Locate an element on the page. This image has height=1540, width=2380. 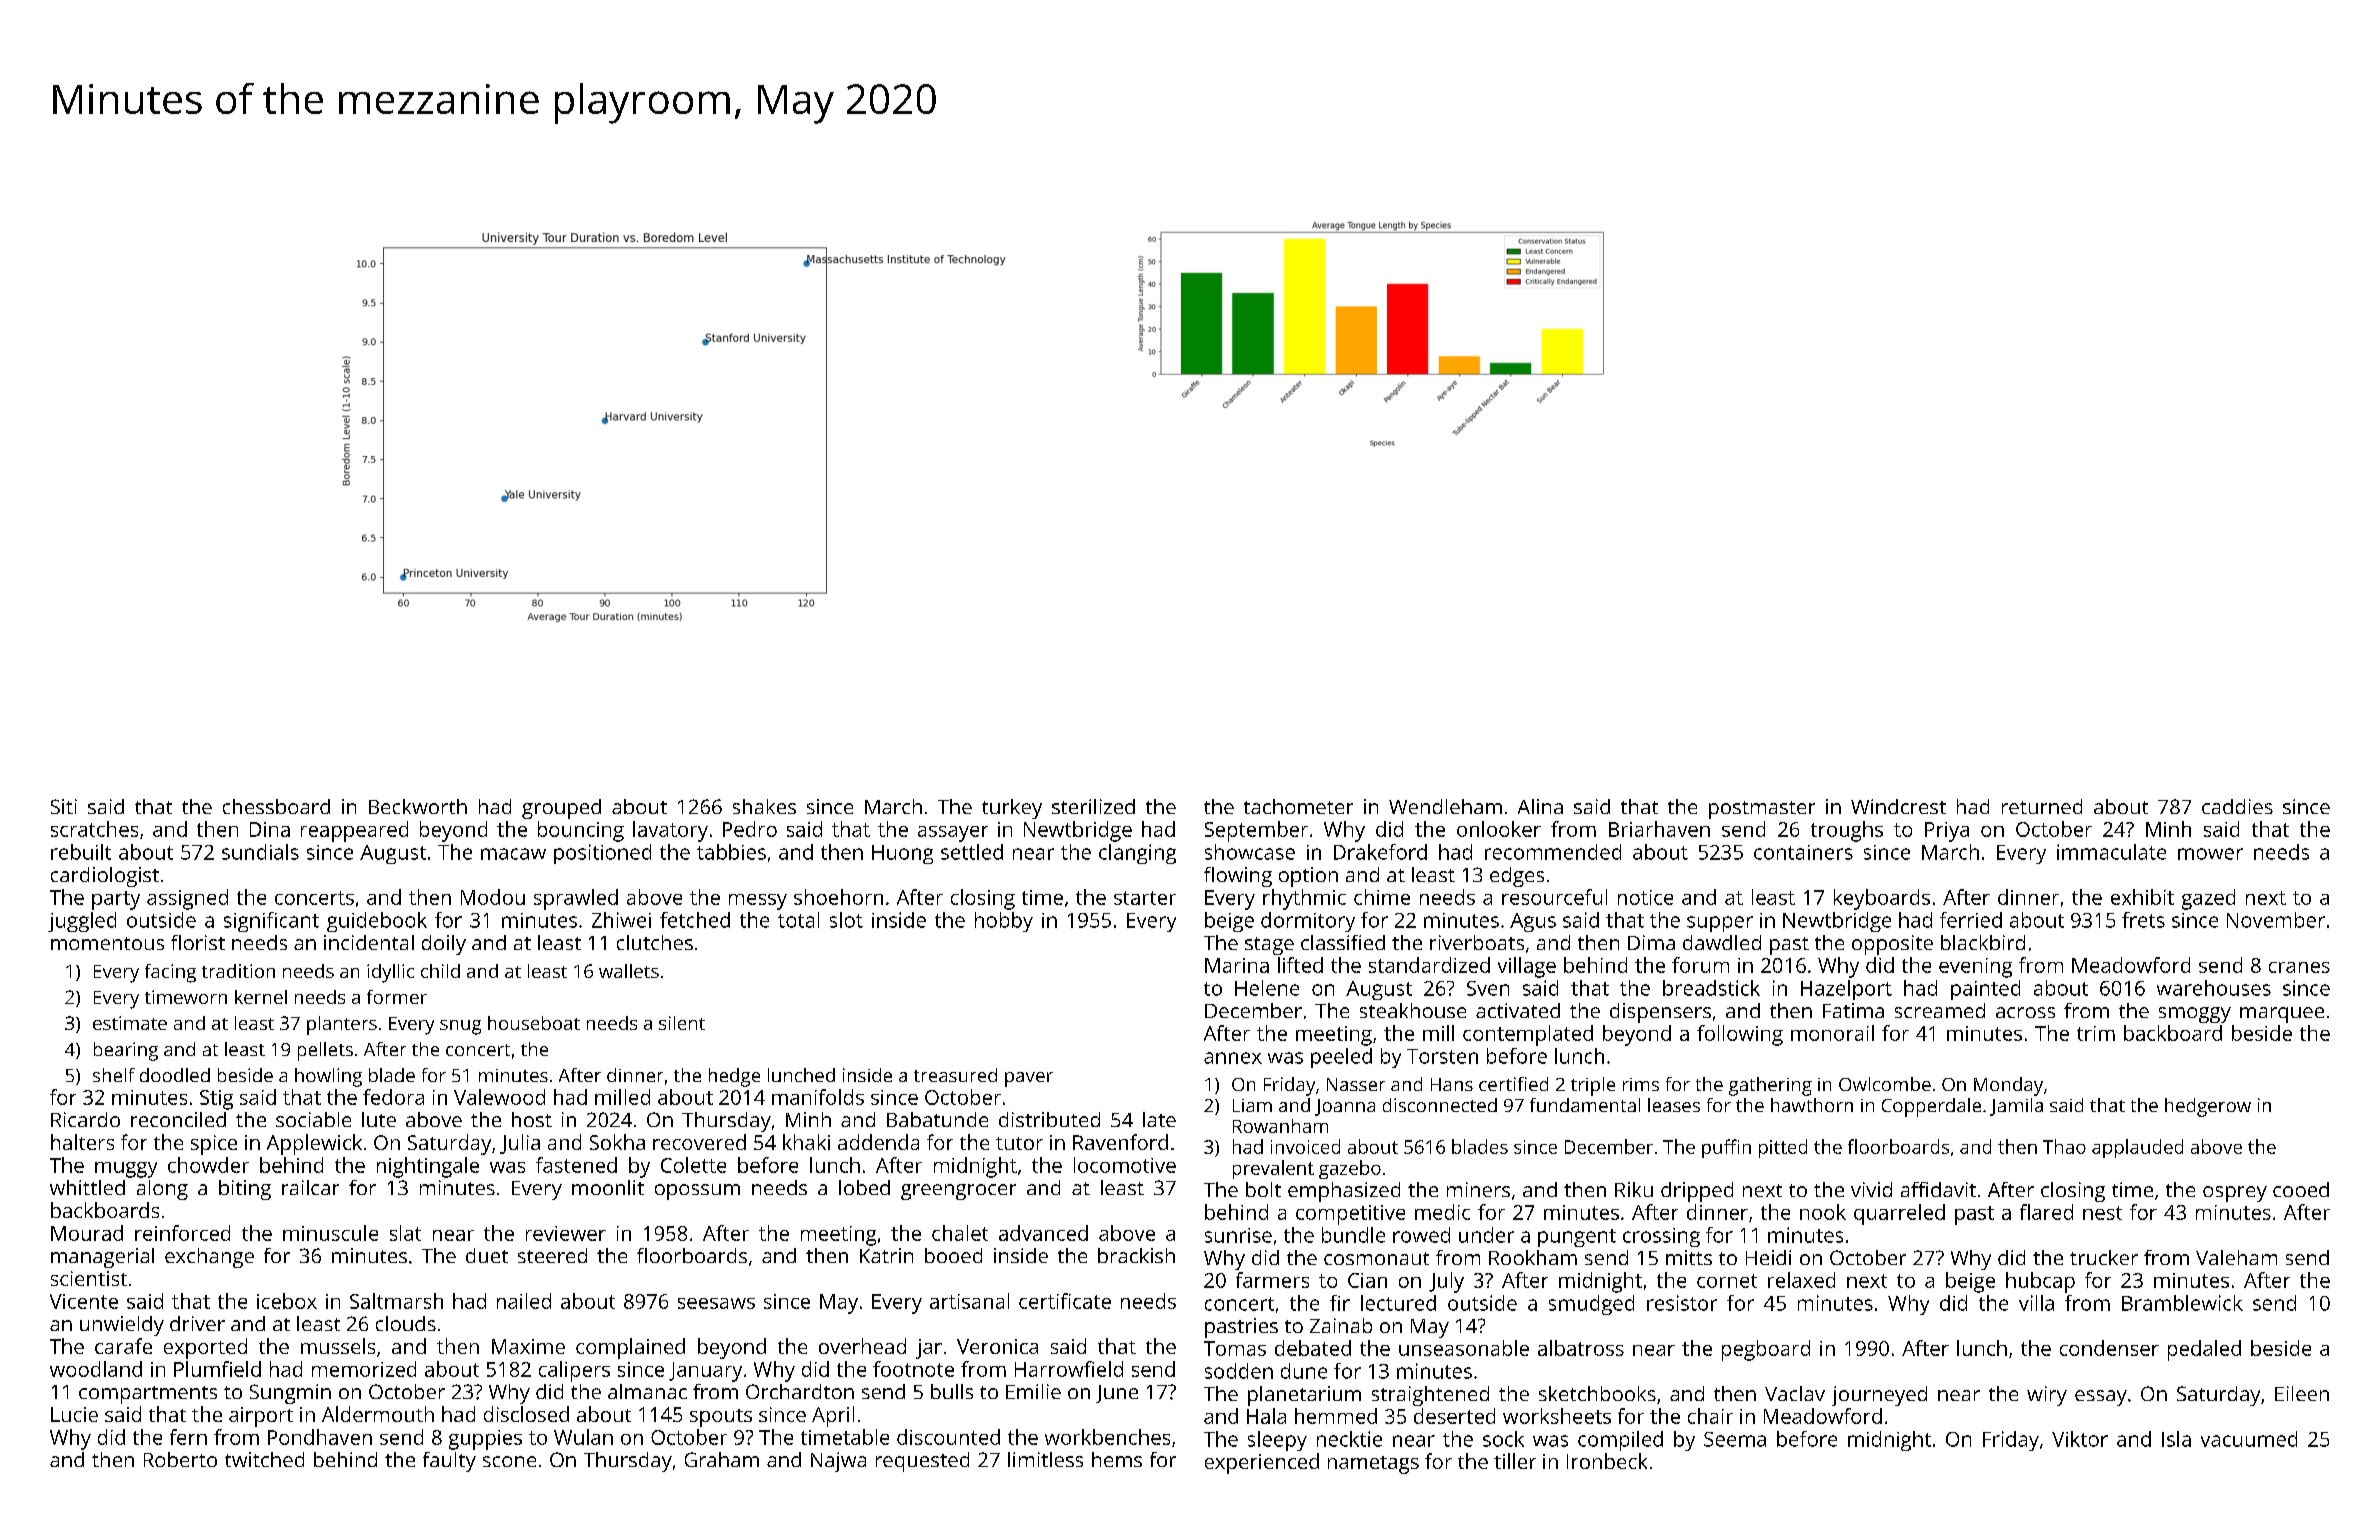
caddies is located at coordinates (2237, 806).
